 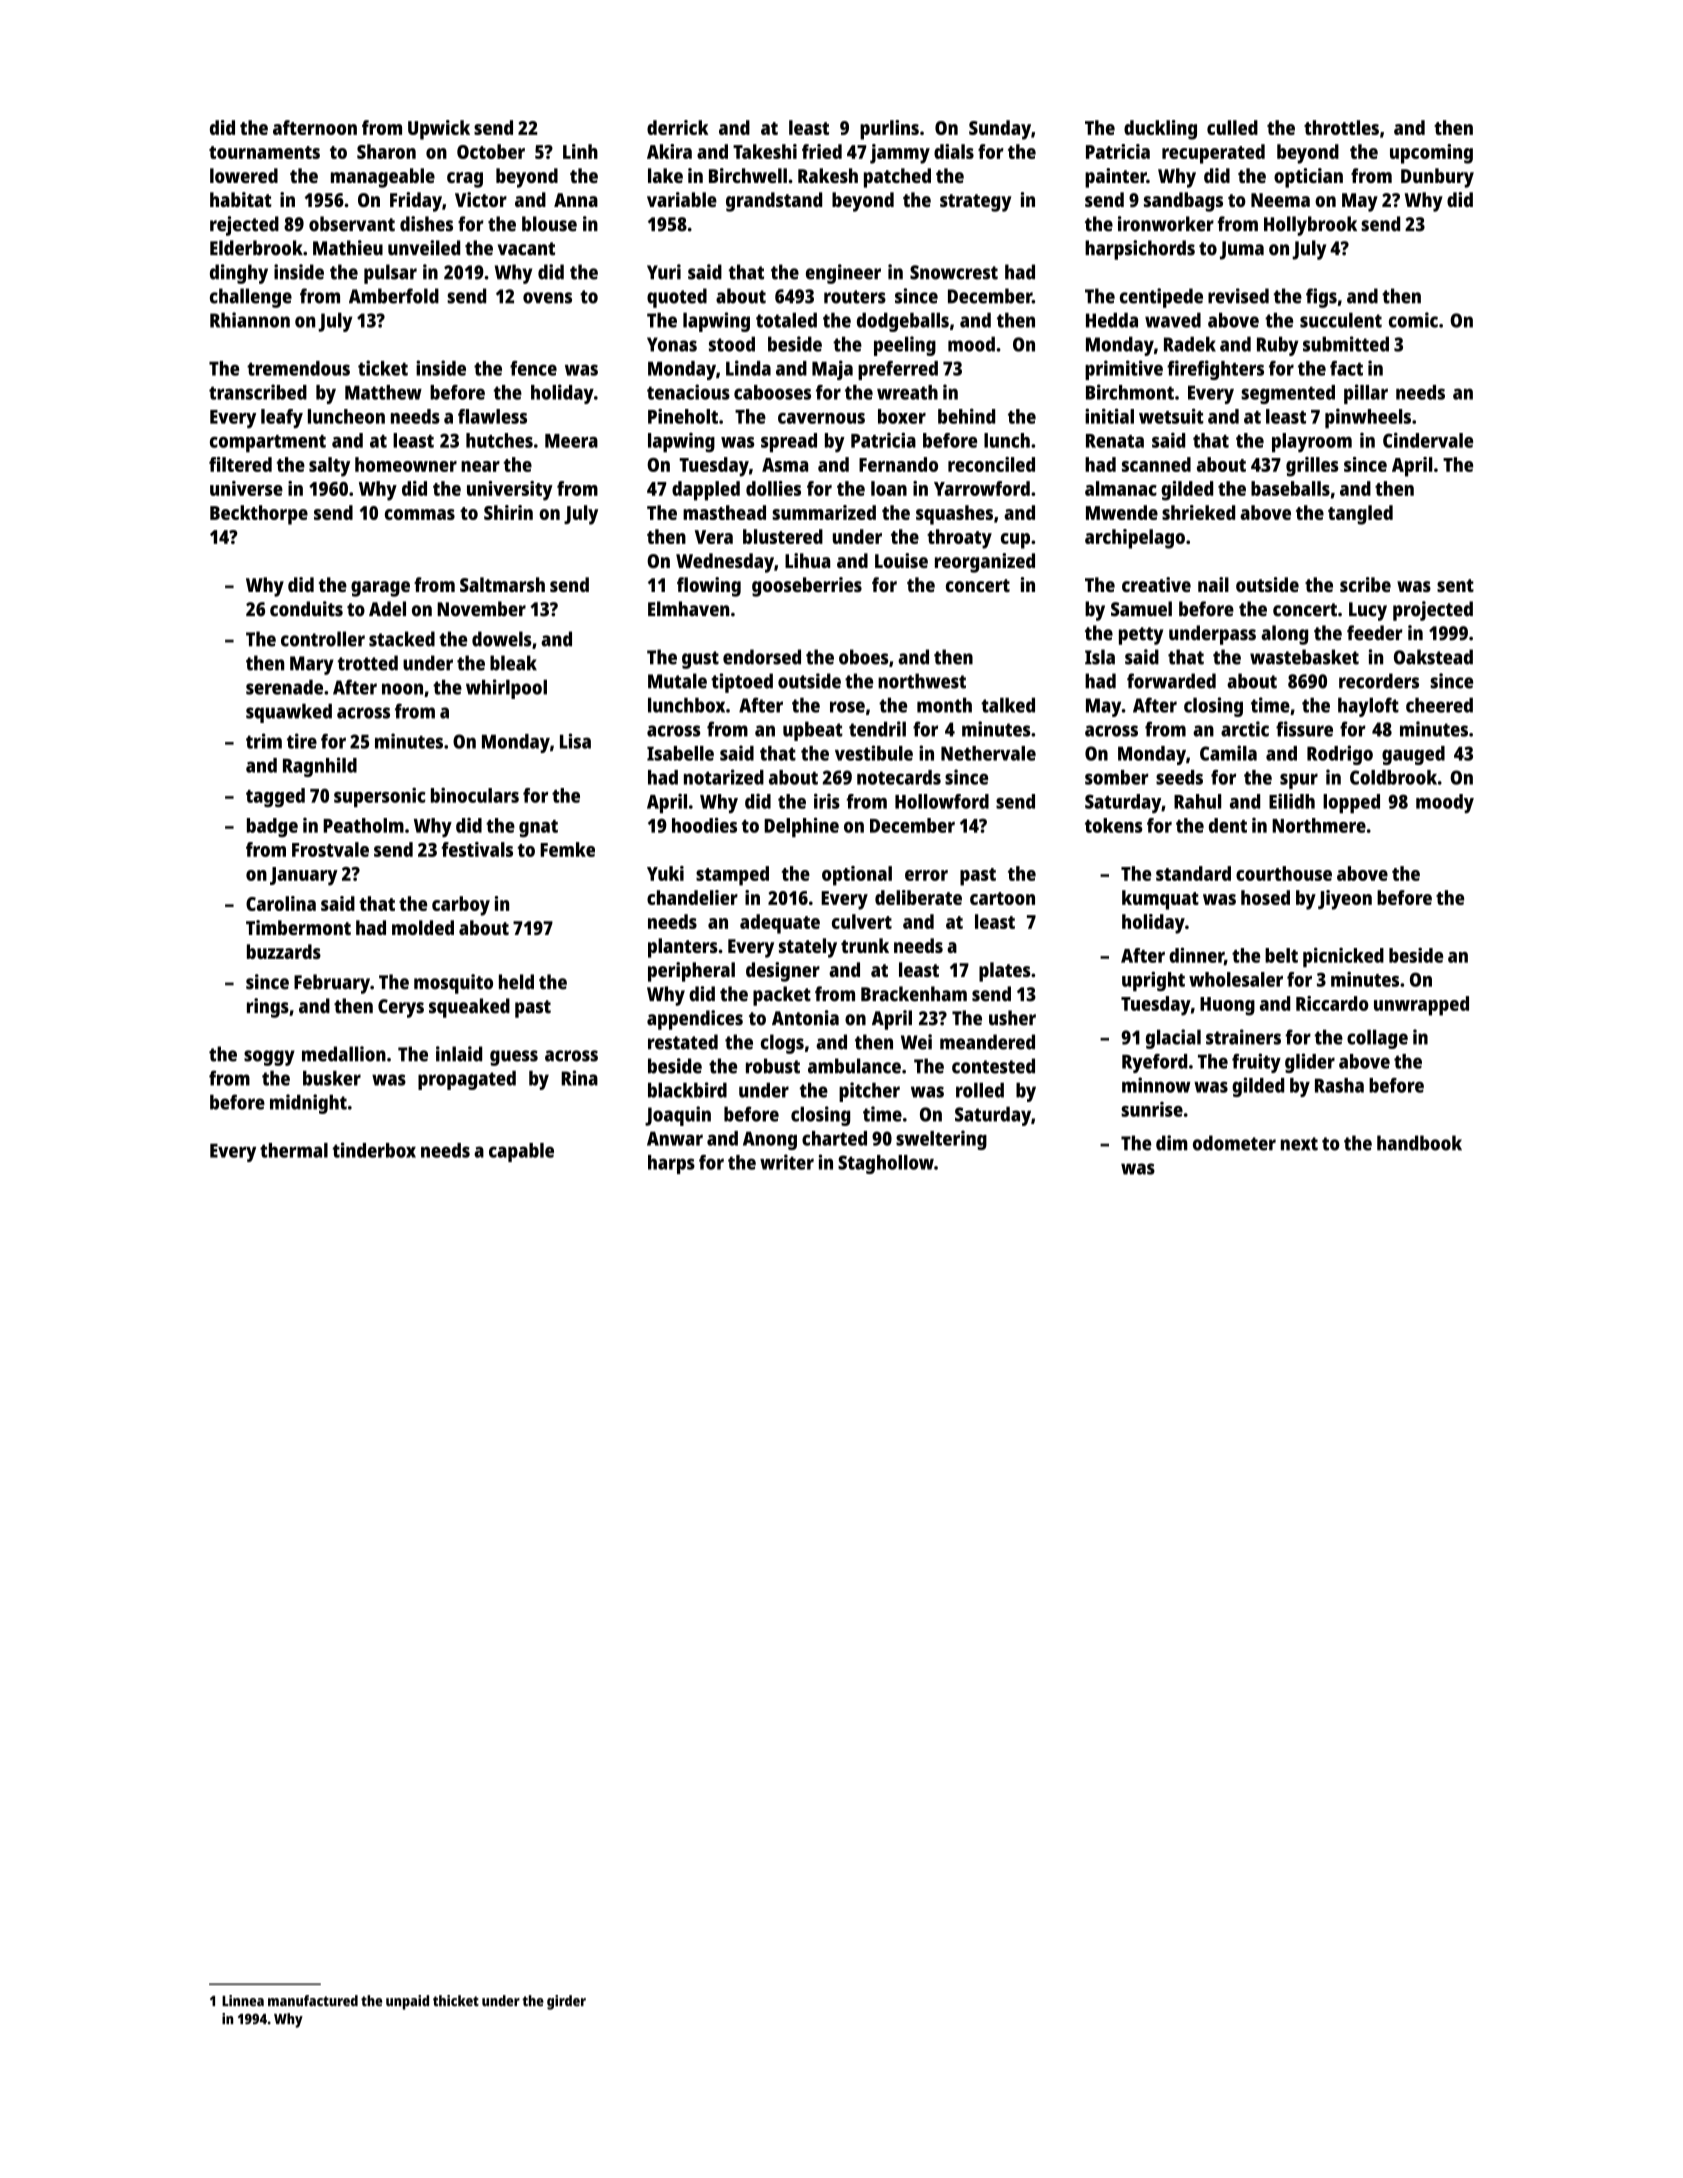 What do you see at coordinates (374, 1150) in the image?
I see `tinderbox` at bounding box center [374, 1150].
